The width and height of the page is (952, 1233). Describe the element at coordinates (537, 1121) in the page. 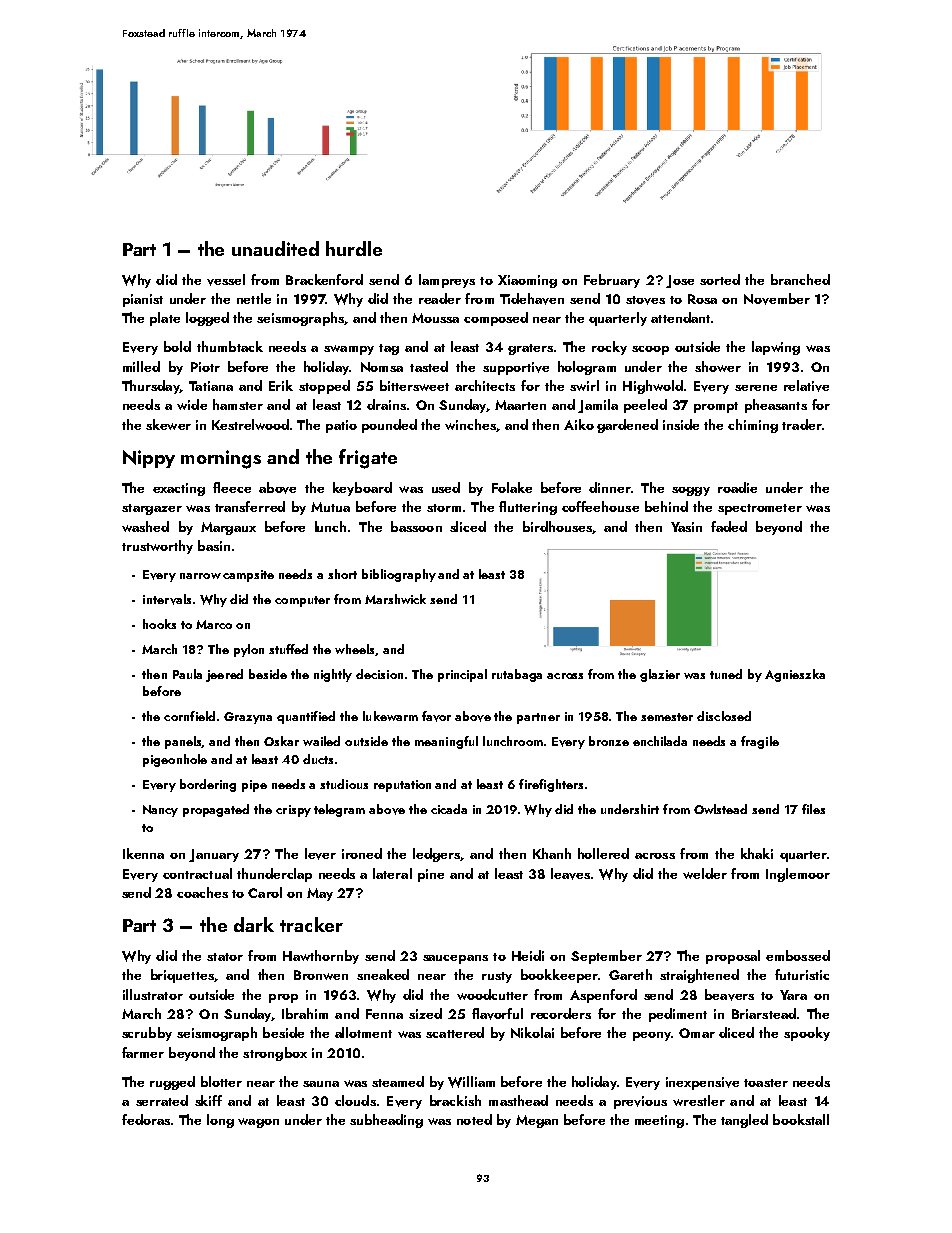

I see `Megan` at that location.
